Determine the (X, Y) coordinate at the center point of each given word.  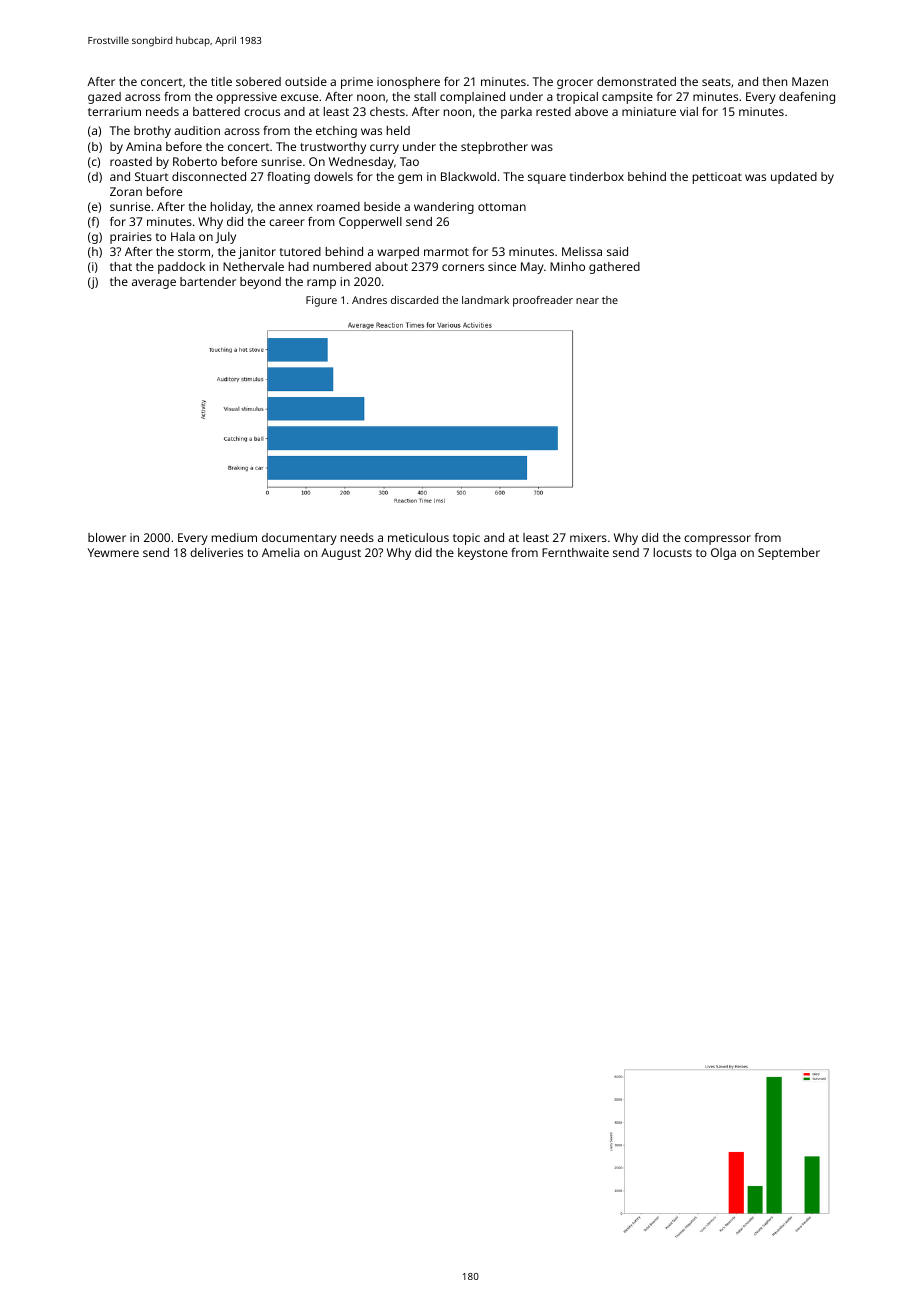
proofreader (543, 301)
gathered (614, 268)
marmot (446, 252)
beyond (260, 283)
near (587, 301)
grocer (575, 84)
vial (689, 111)
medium (234, 537)
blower (107, 537)
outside (306, 81)
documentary (299, 539)
